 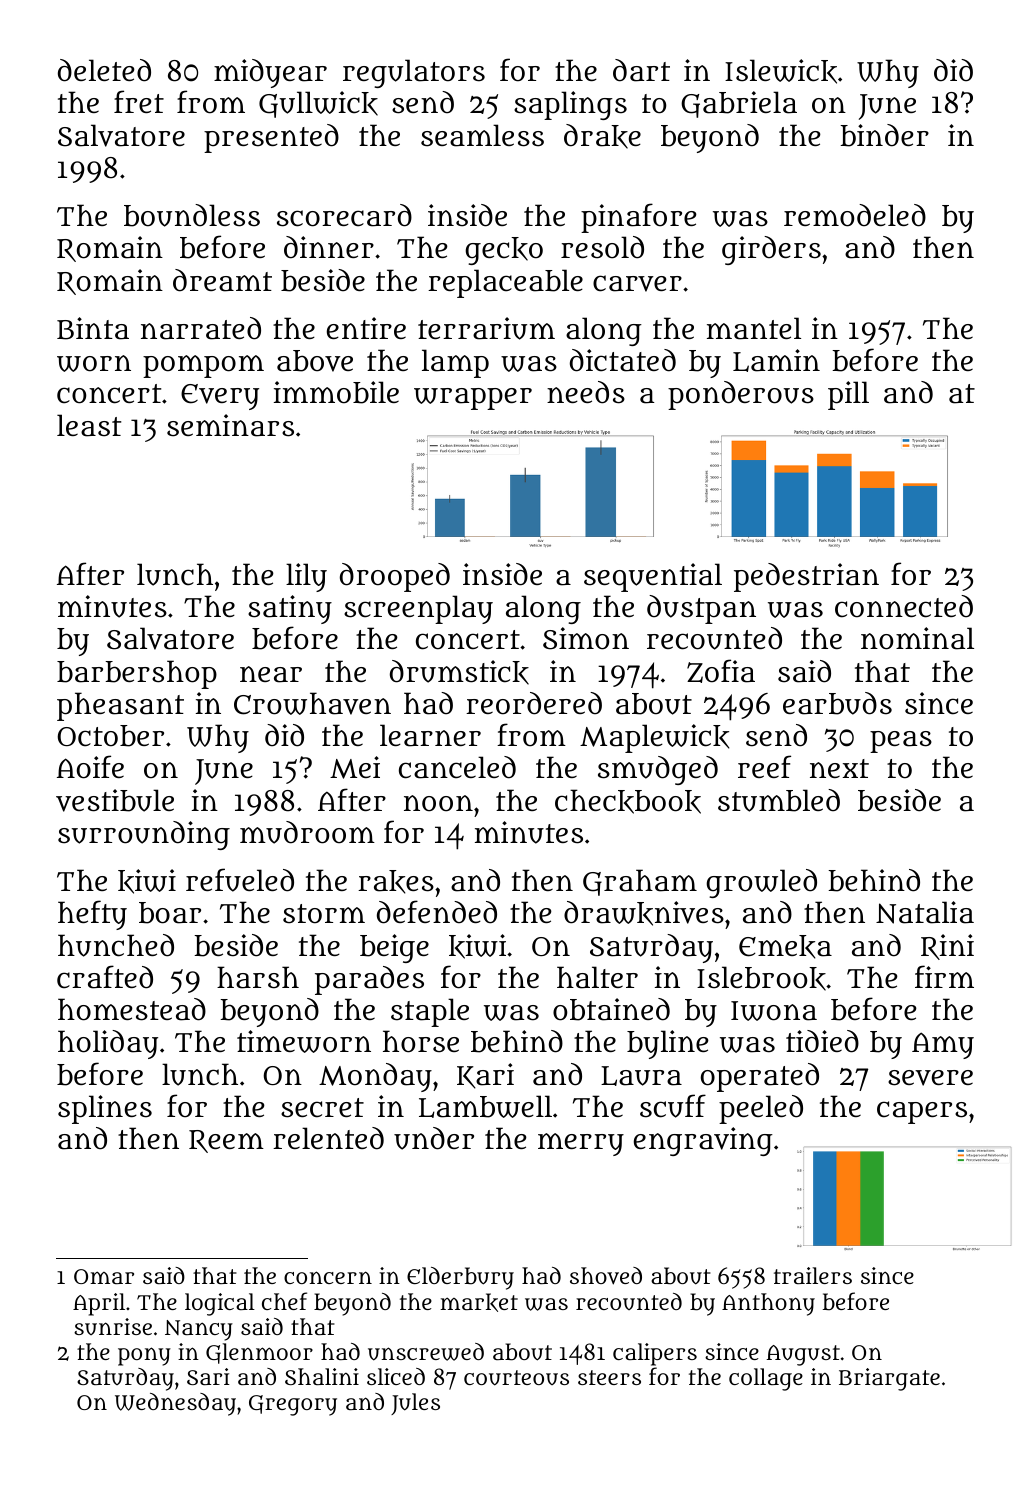 I want to click on mudroom, so click(x=307, y=832).
